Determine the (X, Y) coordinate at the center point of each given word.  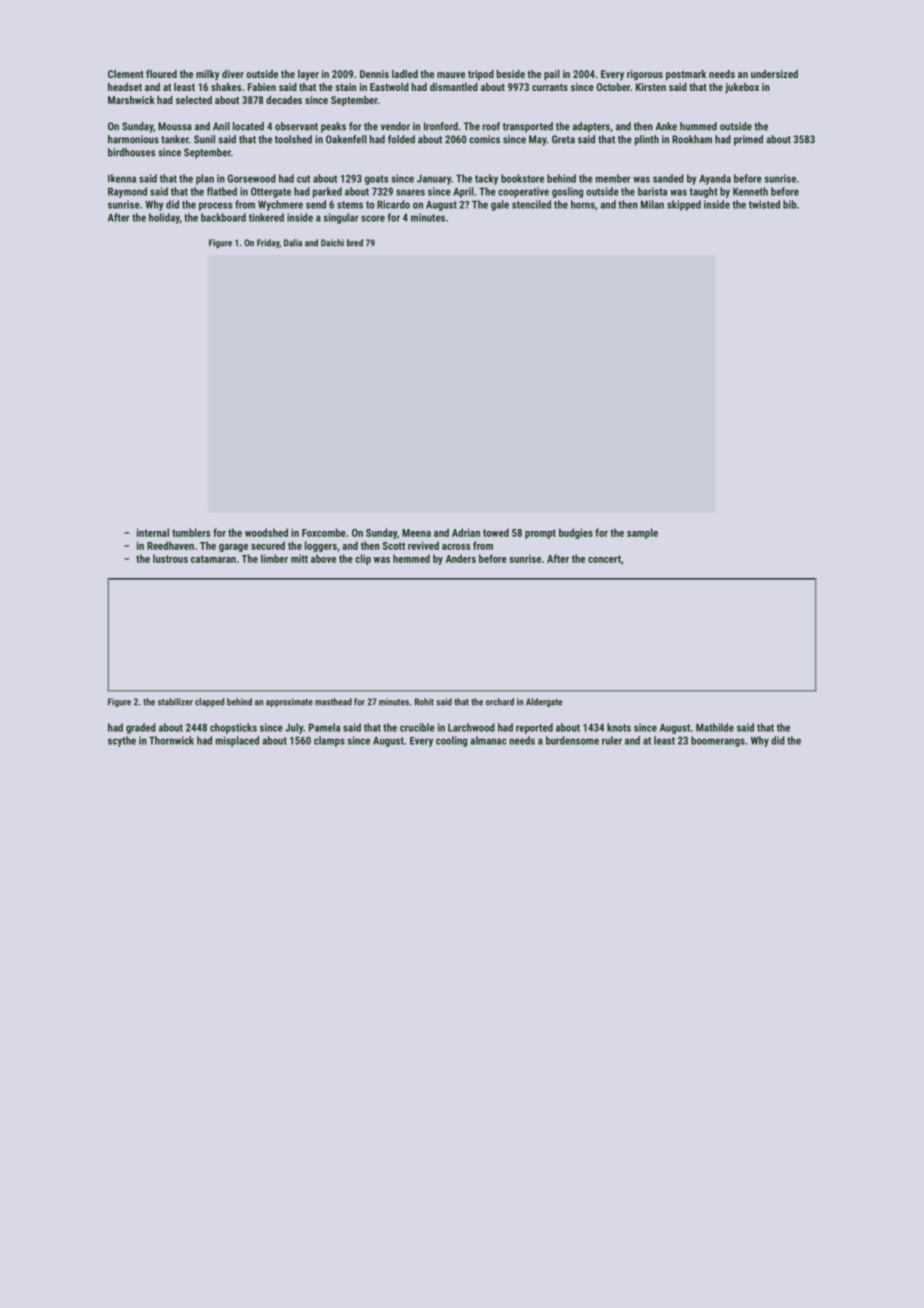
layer (308, 75)
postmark (686, 75)
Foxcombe (324, 532)
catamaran (213, 559)
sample (642, 533)
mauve (451, 75)
